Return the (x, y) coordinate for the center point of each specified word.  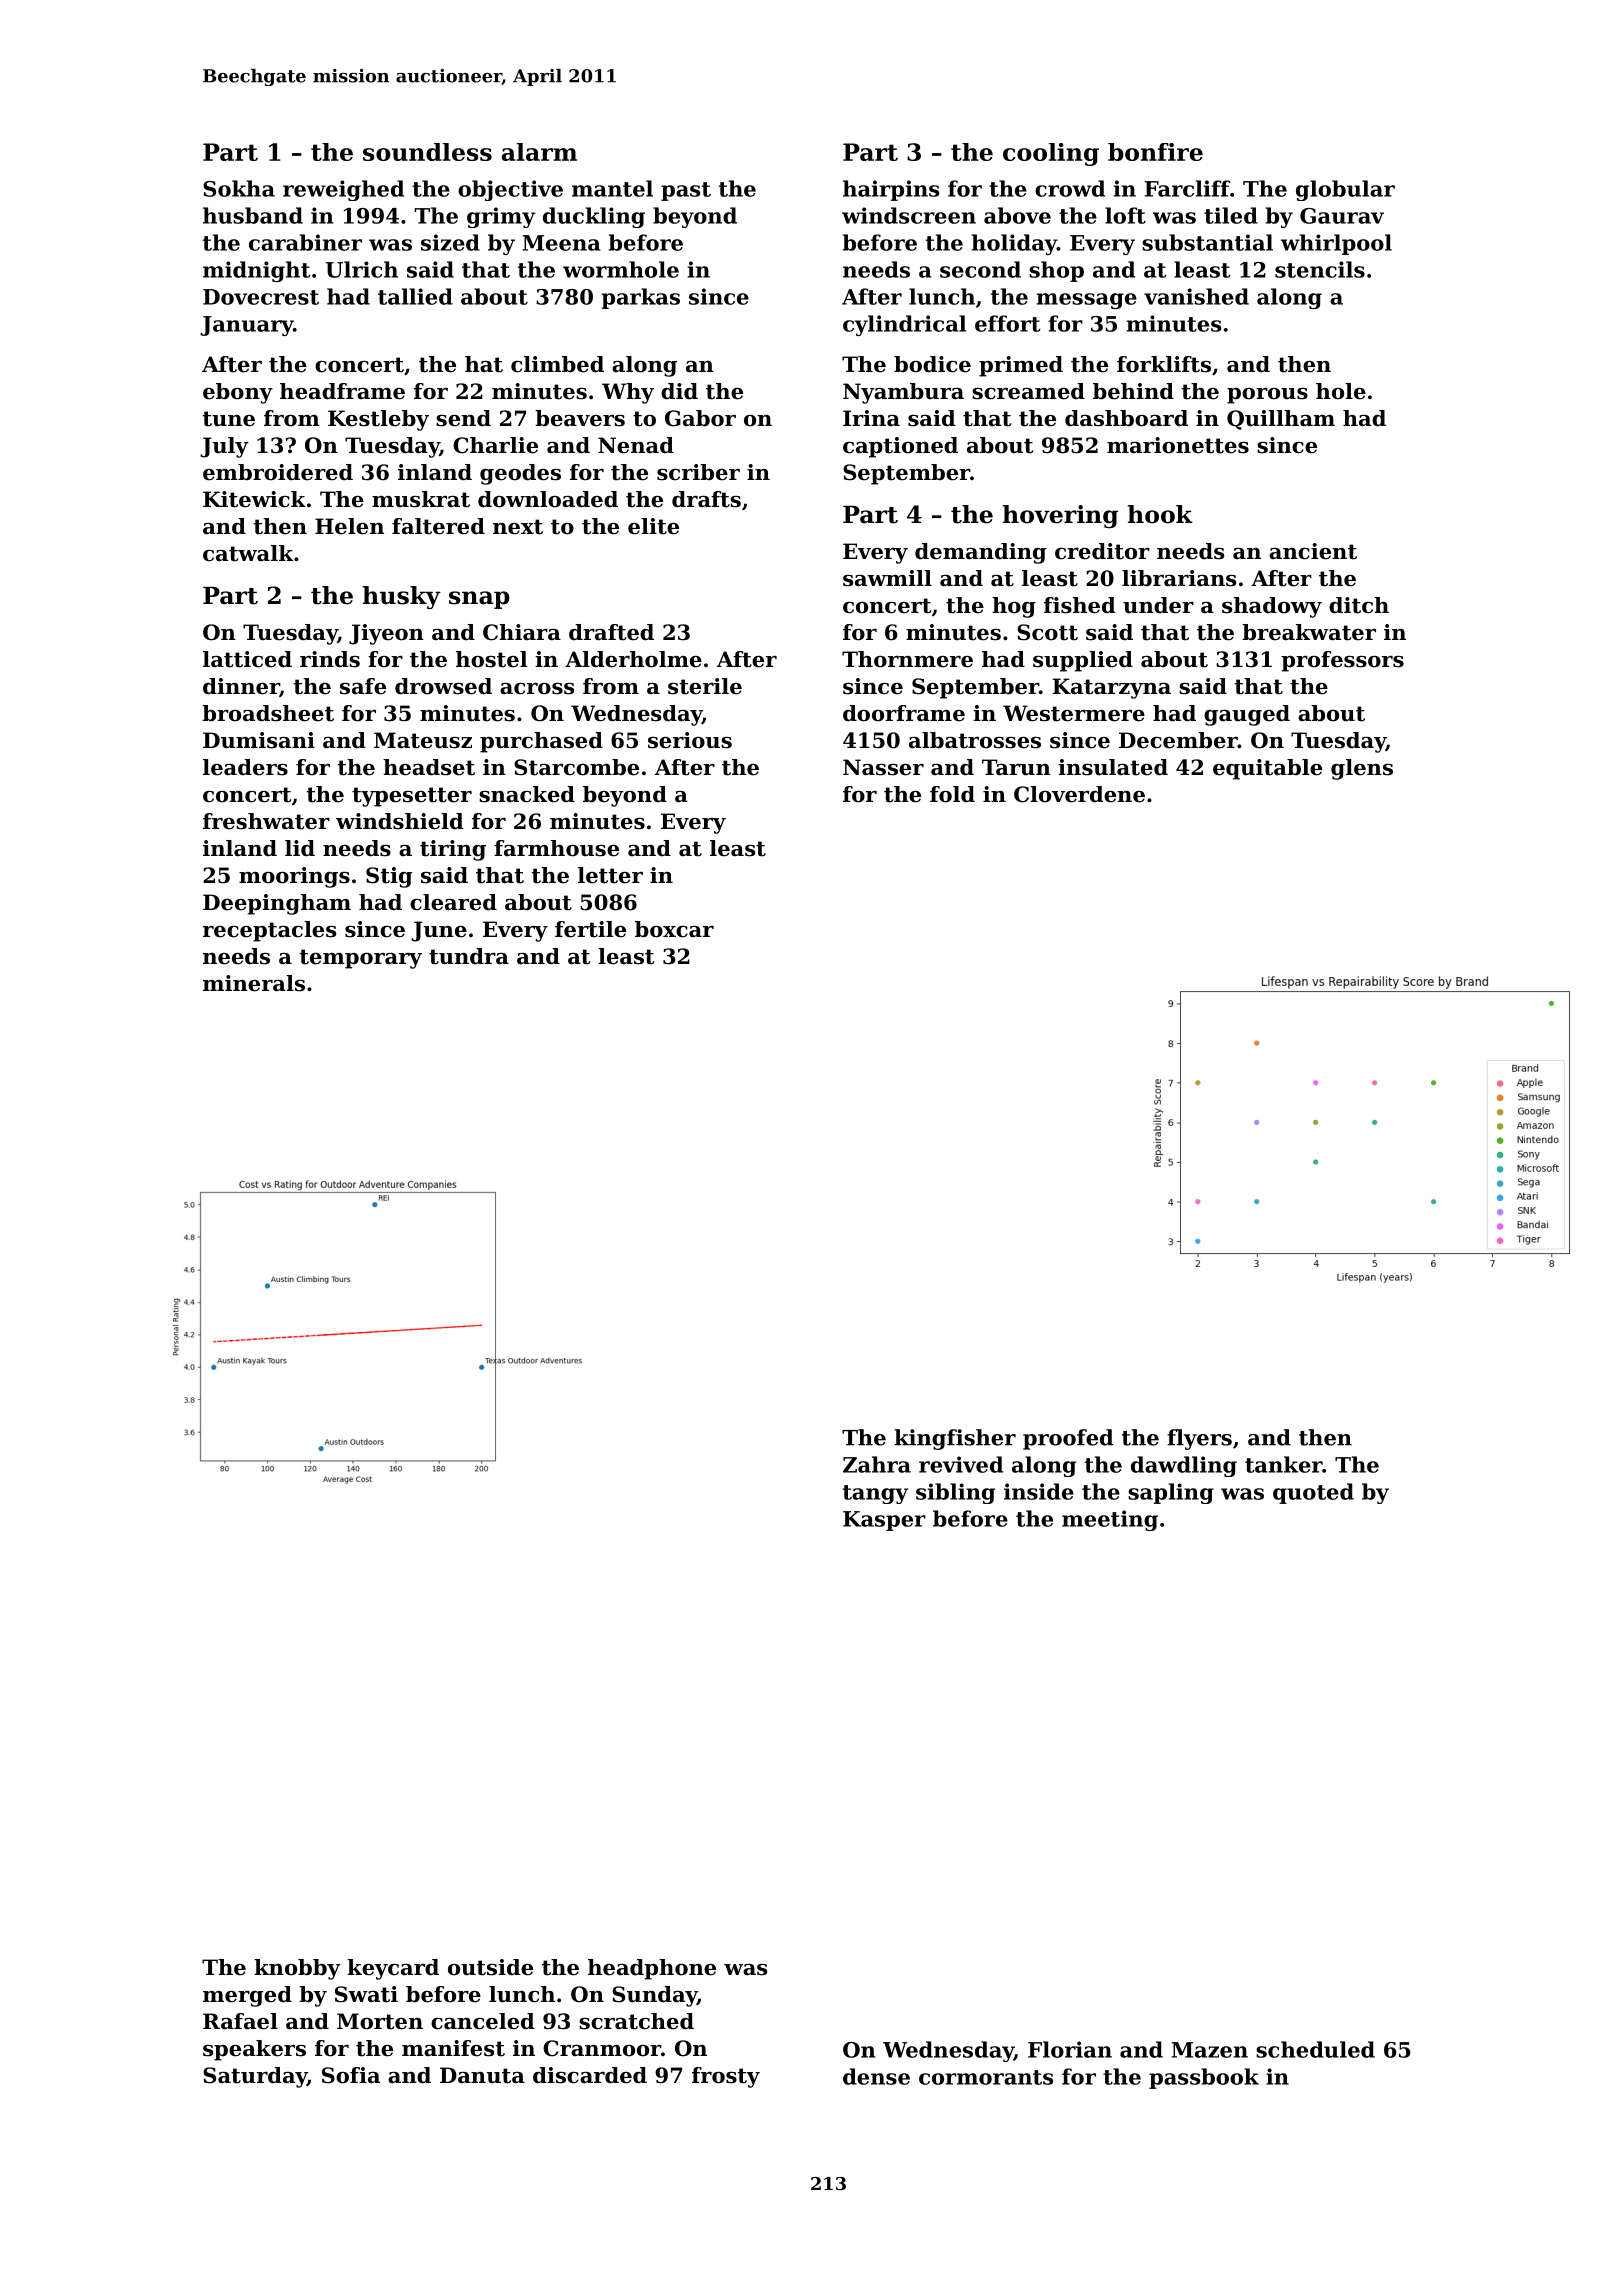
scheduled (1315, 2049)
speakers (254, 2050)
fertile (590, 929)
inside (1039, 1491)
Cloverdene (1079, 794)
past (686, 191)
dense (876, 2076)
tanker (1283, 1464)
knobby (297, 1969)
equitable (1267, 769)
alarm (539, 152)
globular (1345, 190)
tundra (469, 956)
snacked (527, 794)
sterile (705, 686)
